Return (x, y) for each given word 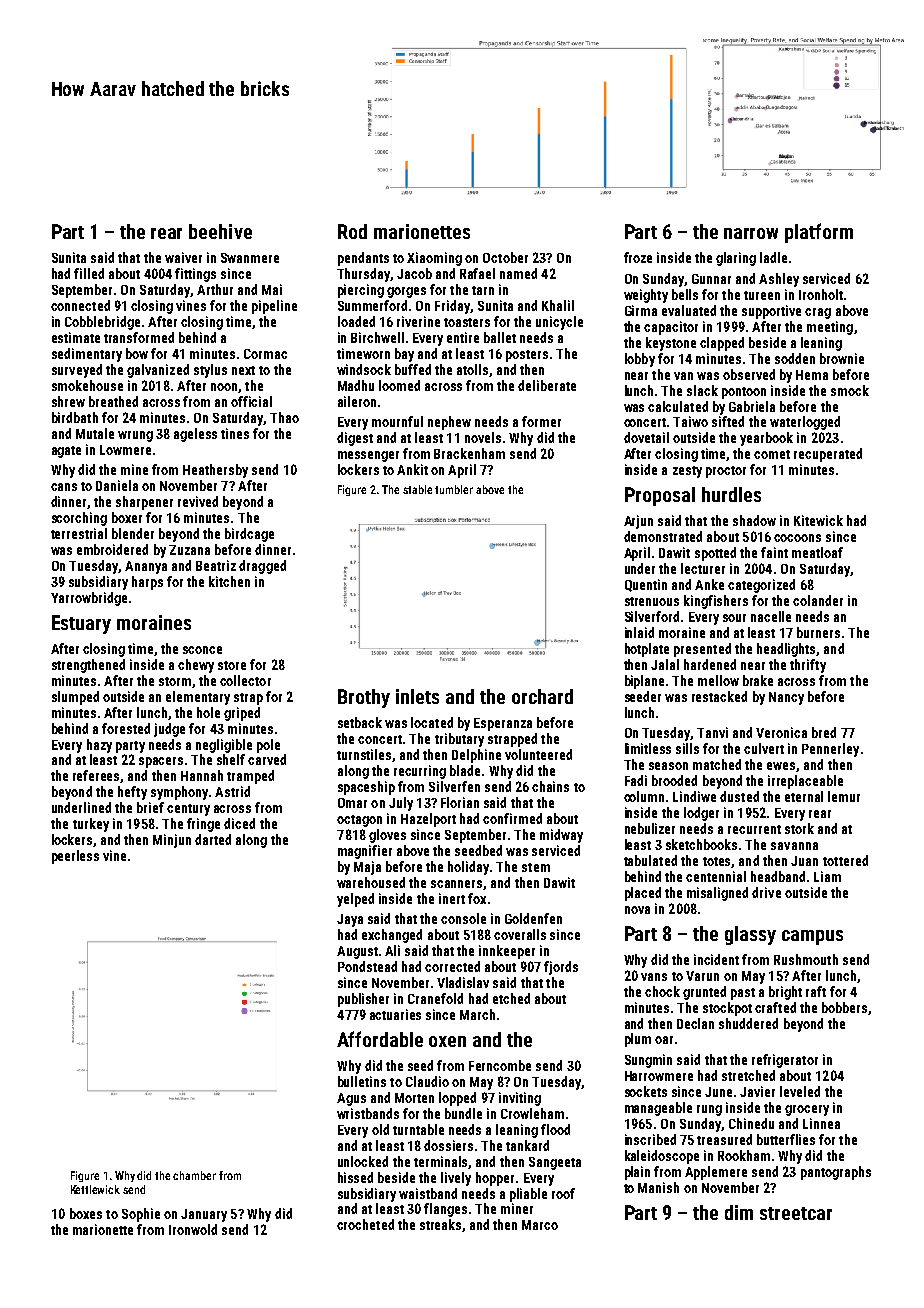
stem (536, 867)
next (243, 370)
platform (819, 233)
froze (638, 257)
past (743, 994)
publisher (363, 1000)
